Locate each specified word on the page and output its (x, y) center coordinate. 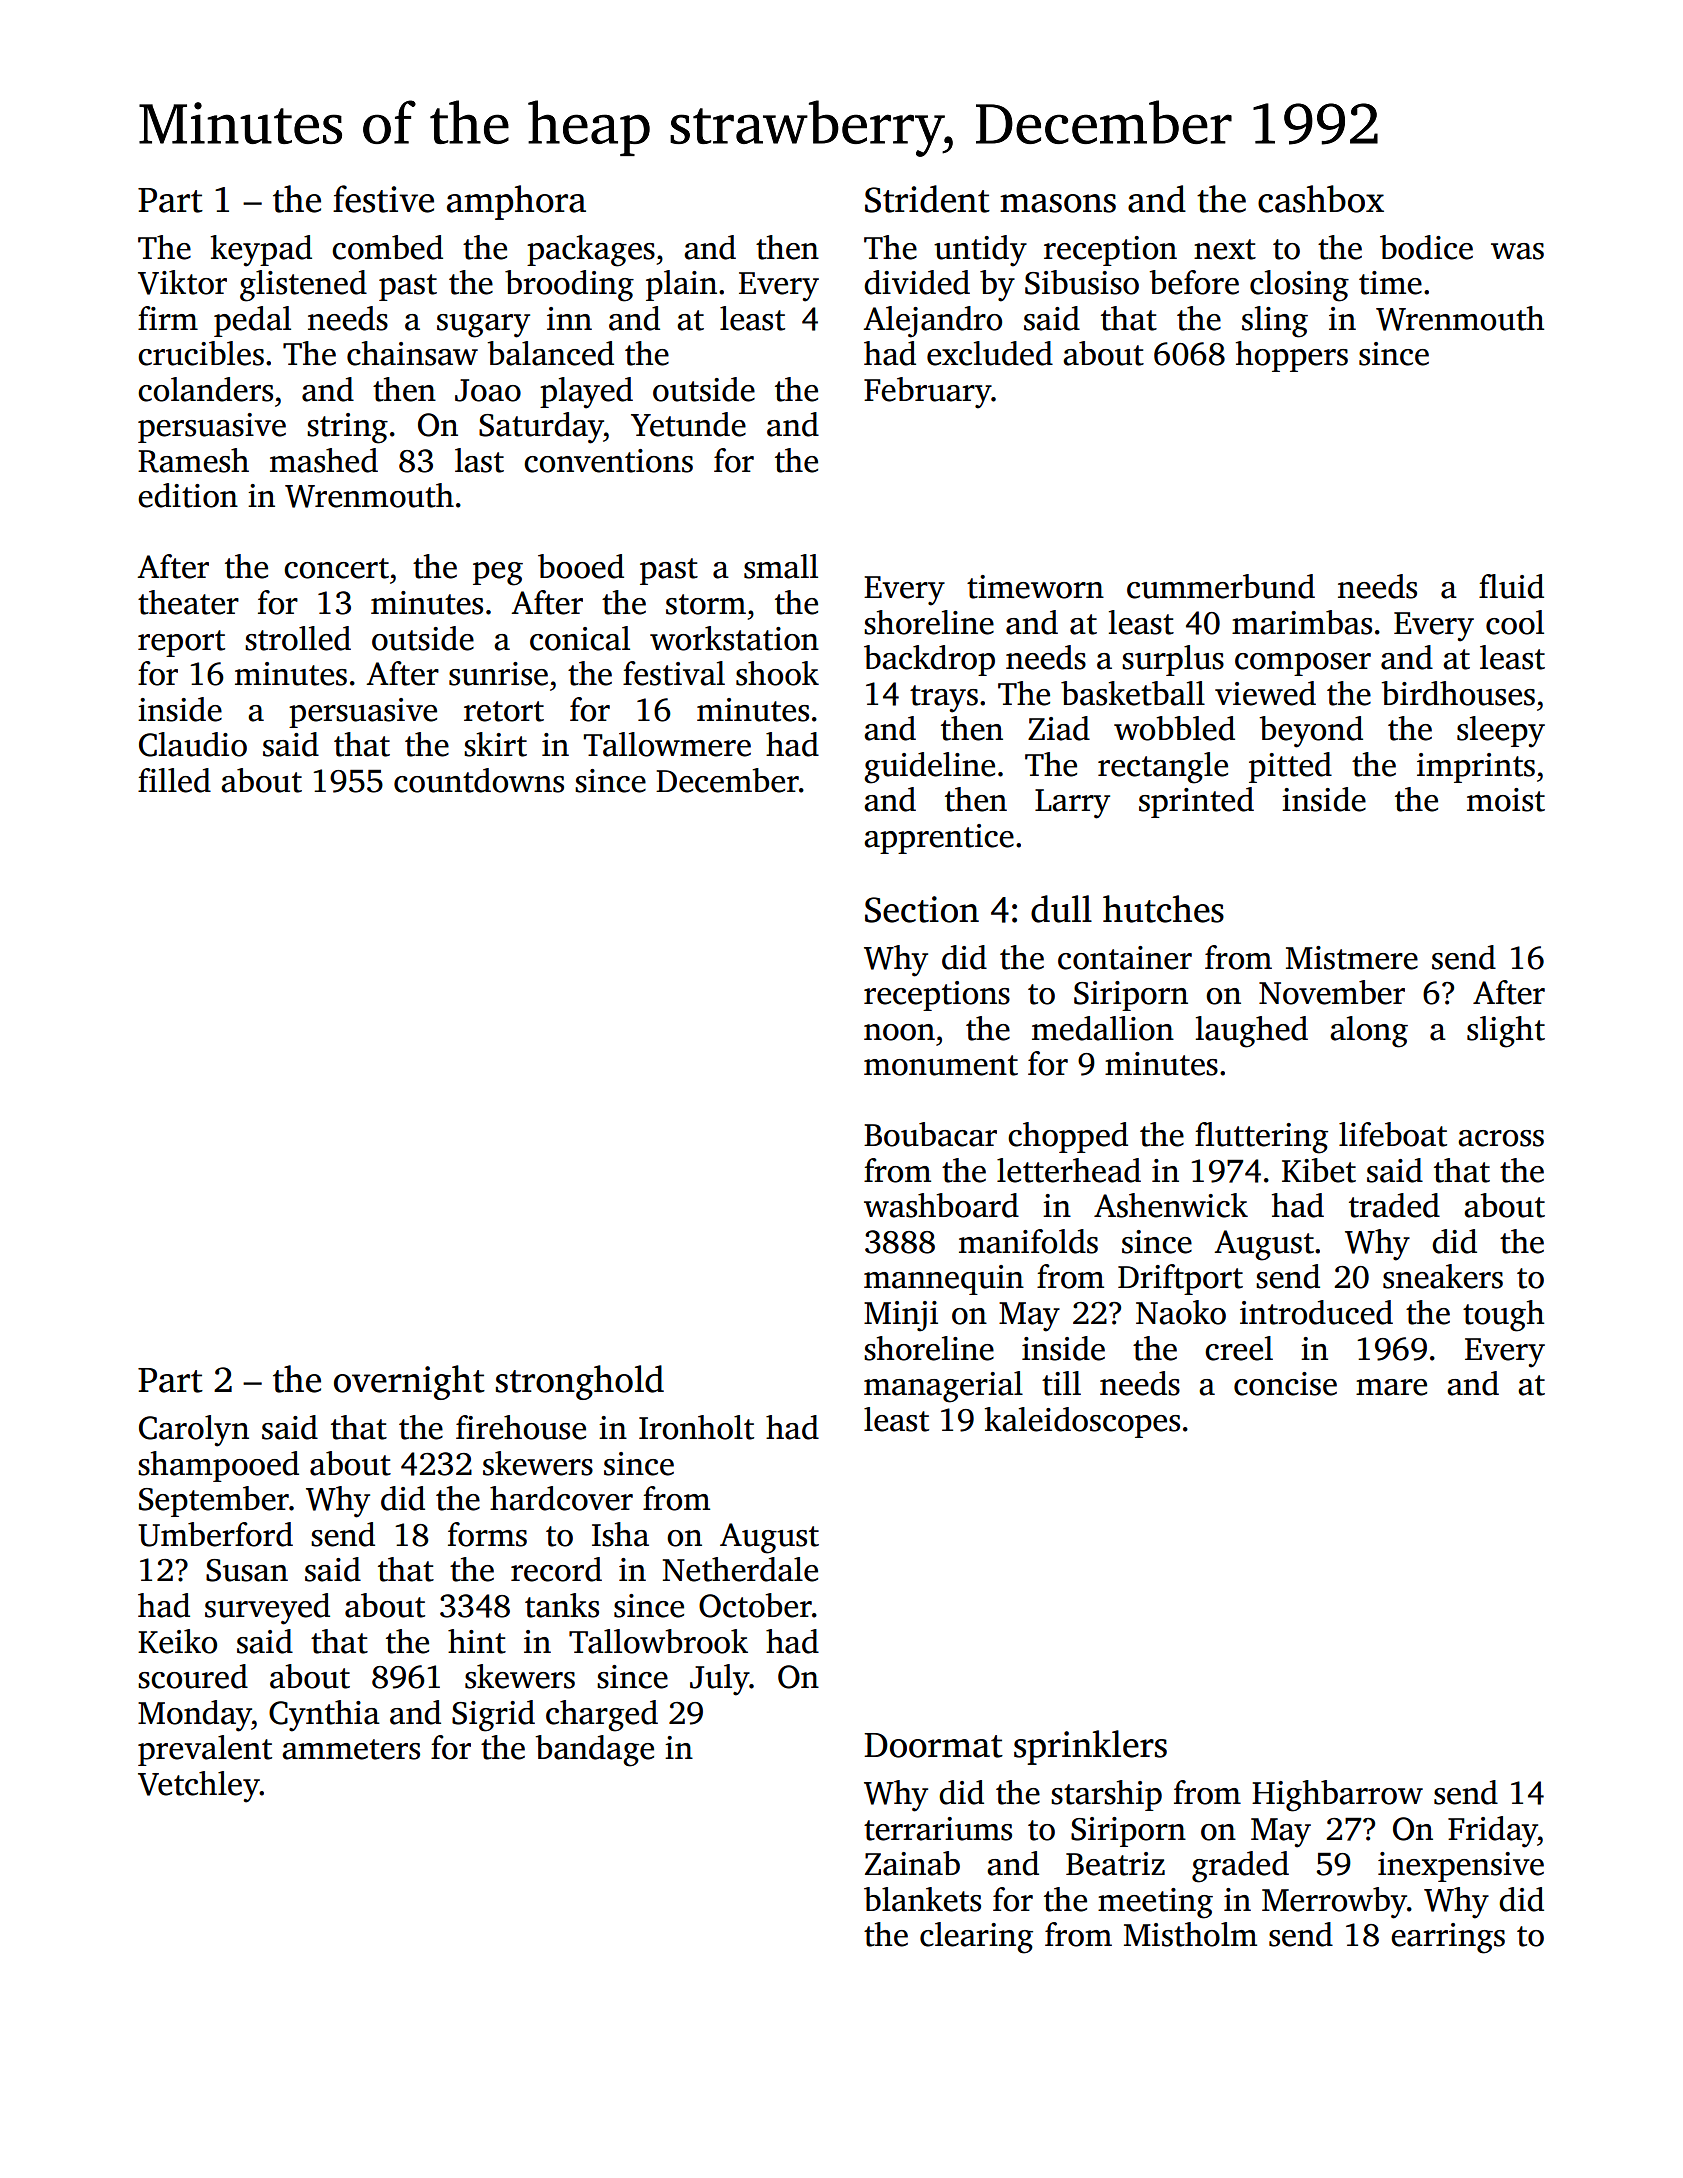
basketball (1133, 693)
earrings (1448, 1938)
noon (899, 1032)
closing (1299, 286)
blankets (922, 1899)
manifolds (1028, 1241)
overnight (409, 1382)
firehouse (521, 1427)
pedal (252, 321)
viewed (1265, 693)
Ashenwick (1171, 1205)
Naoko (1181, 1312)
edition (188, 495)
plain (681, 285)
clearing (976, 1938)
